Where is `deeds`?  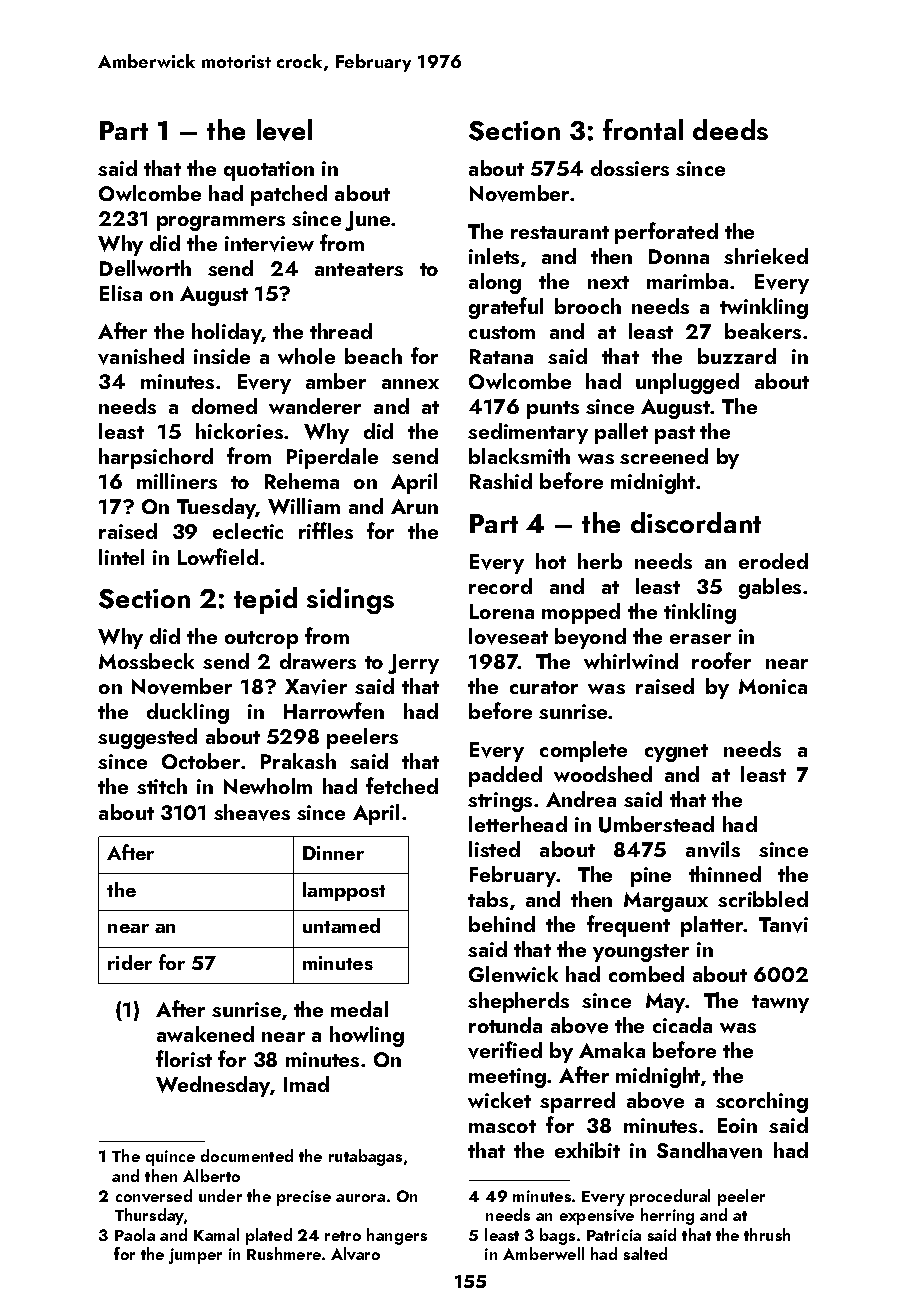 deeds is located at coordinates (730, 129).
